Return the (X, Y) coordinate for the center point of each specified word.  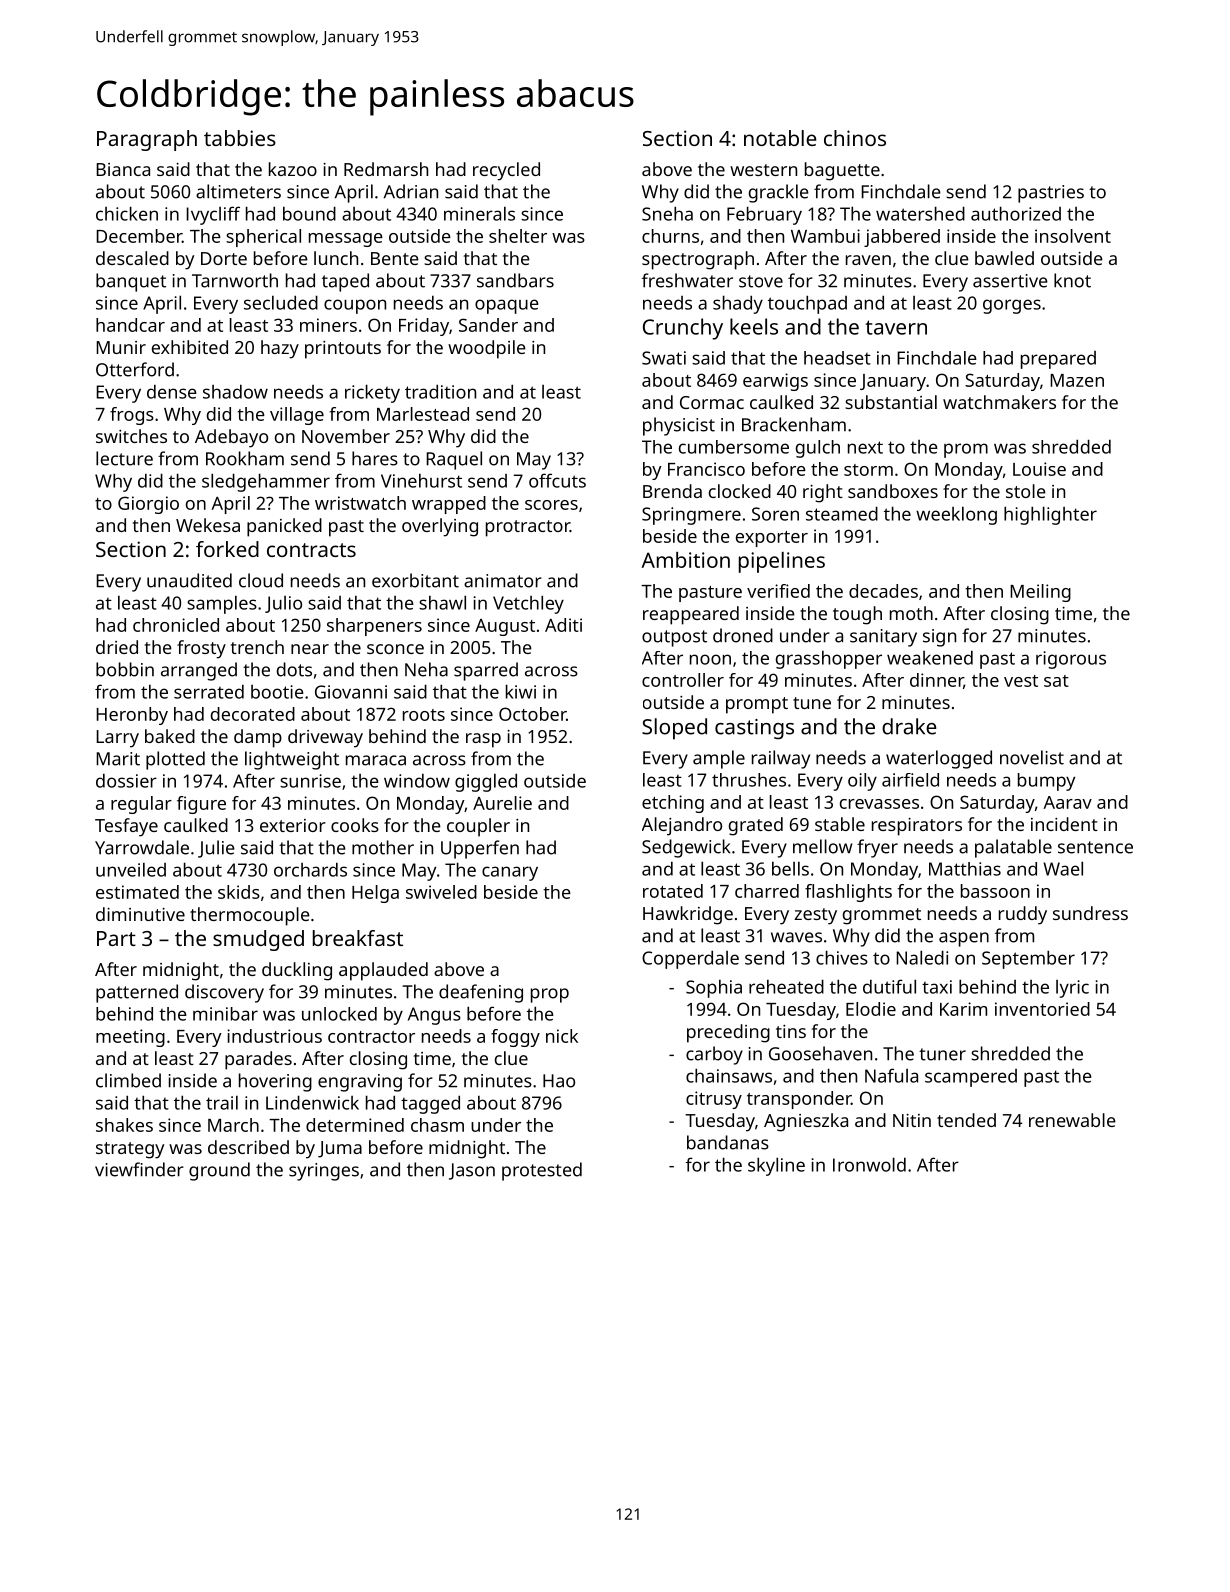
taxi (937, 987)
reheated (786, 986)
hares (375, 458)
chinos (855, 138)
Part (116, 938)
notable (780, 138)
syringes (324, 1172)
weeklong (956, 516)
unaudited (189, 580)
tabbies (240, 138)
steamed (842, 513)
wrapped (449, 505)
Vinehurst (421, 481)
